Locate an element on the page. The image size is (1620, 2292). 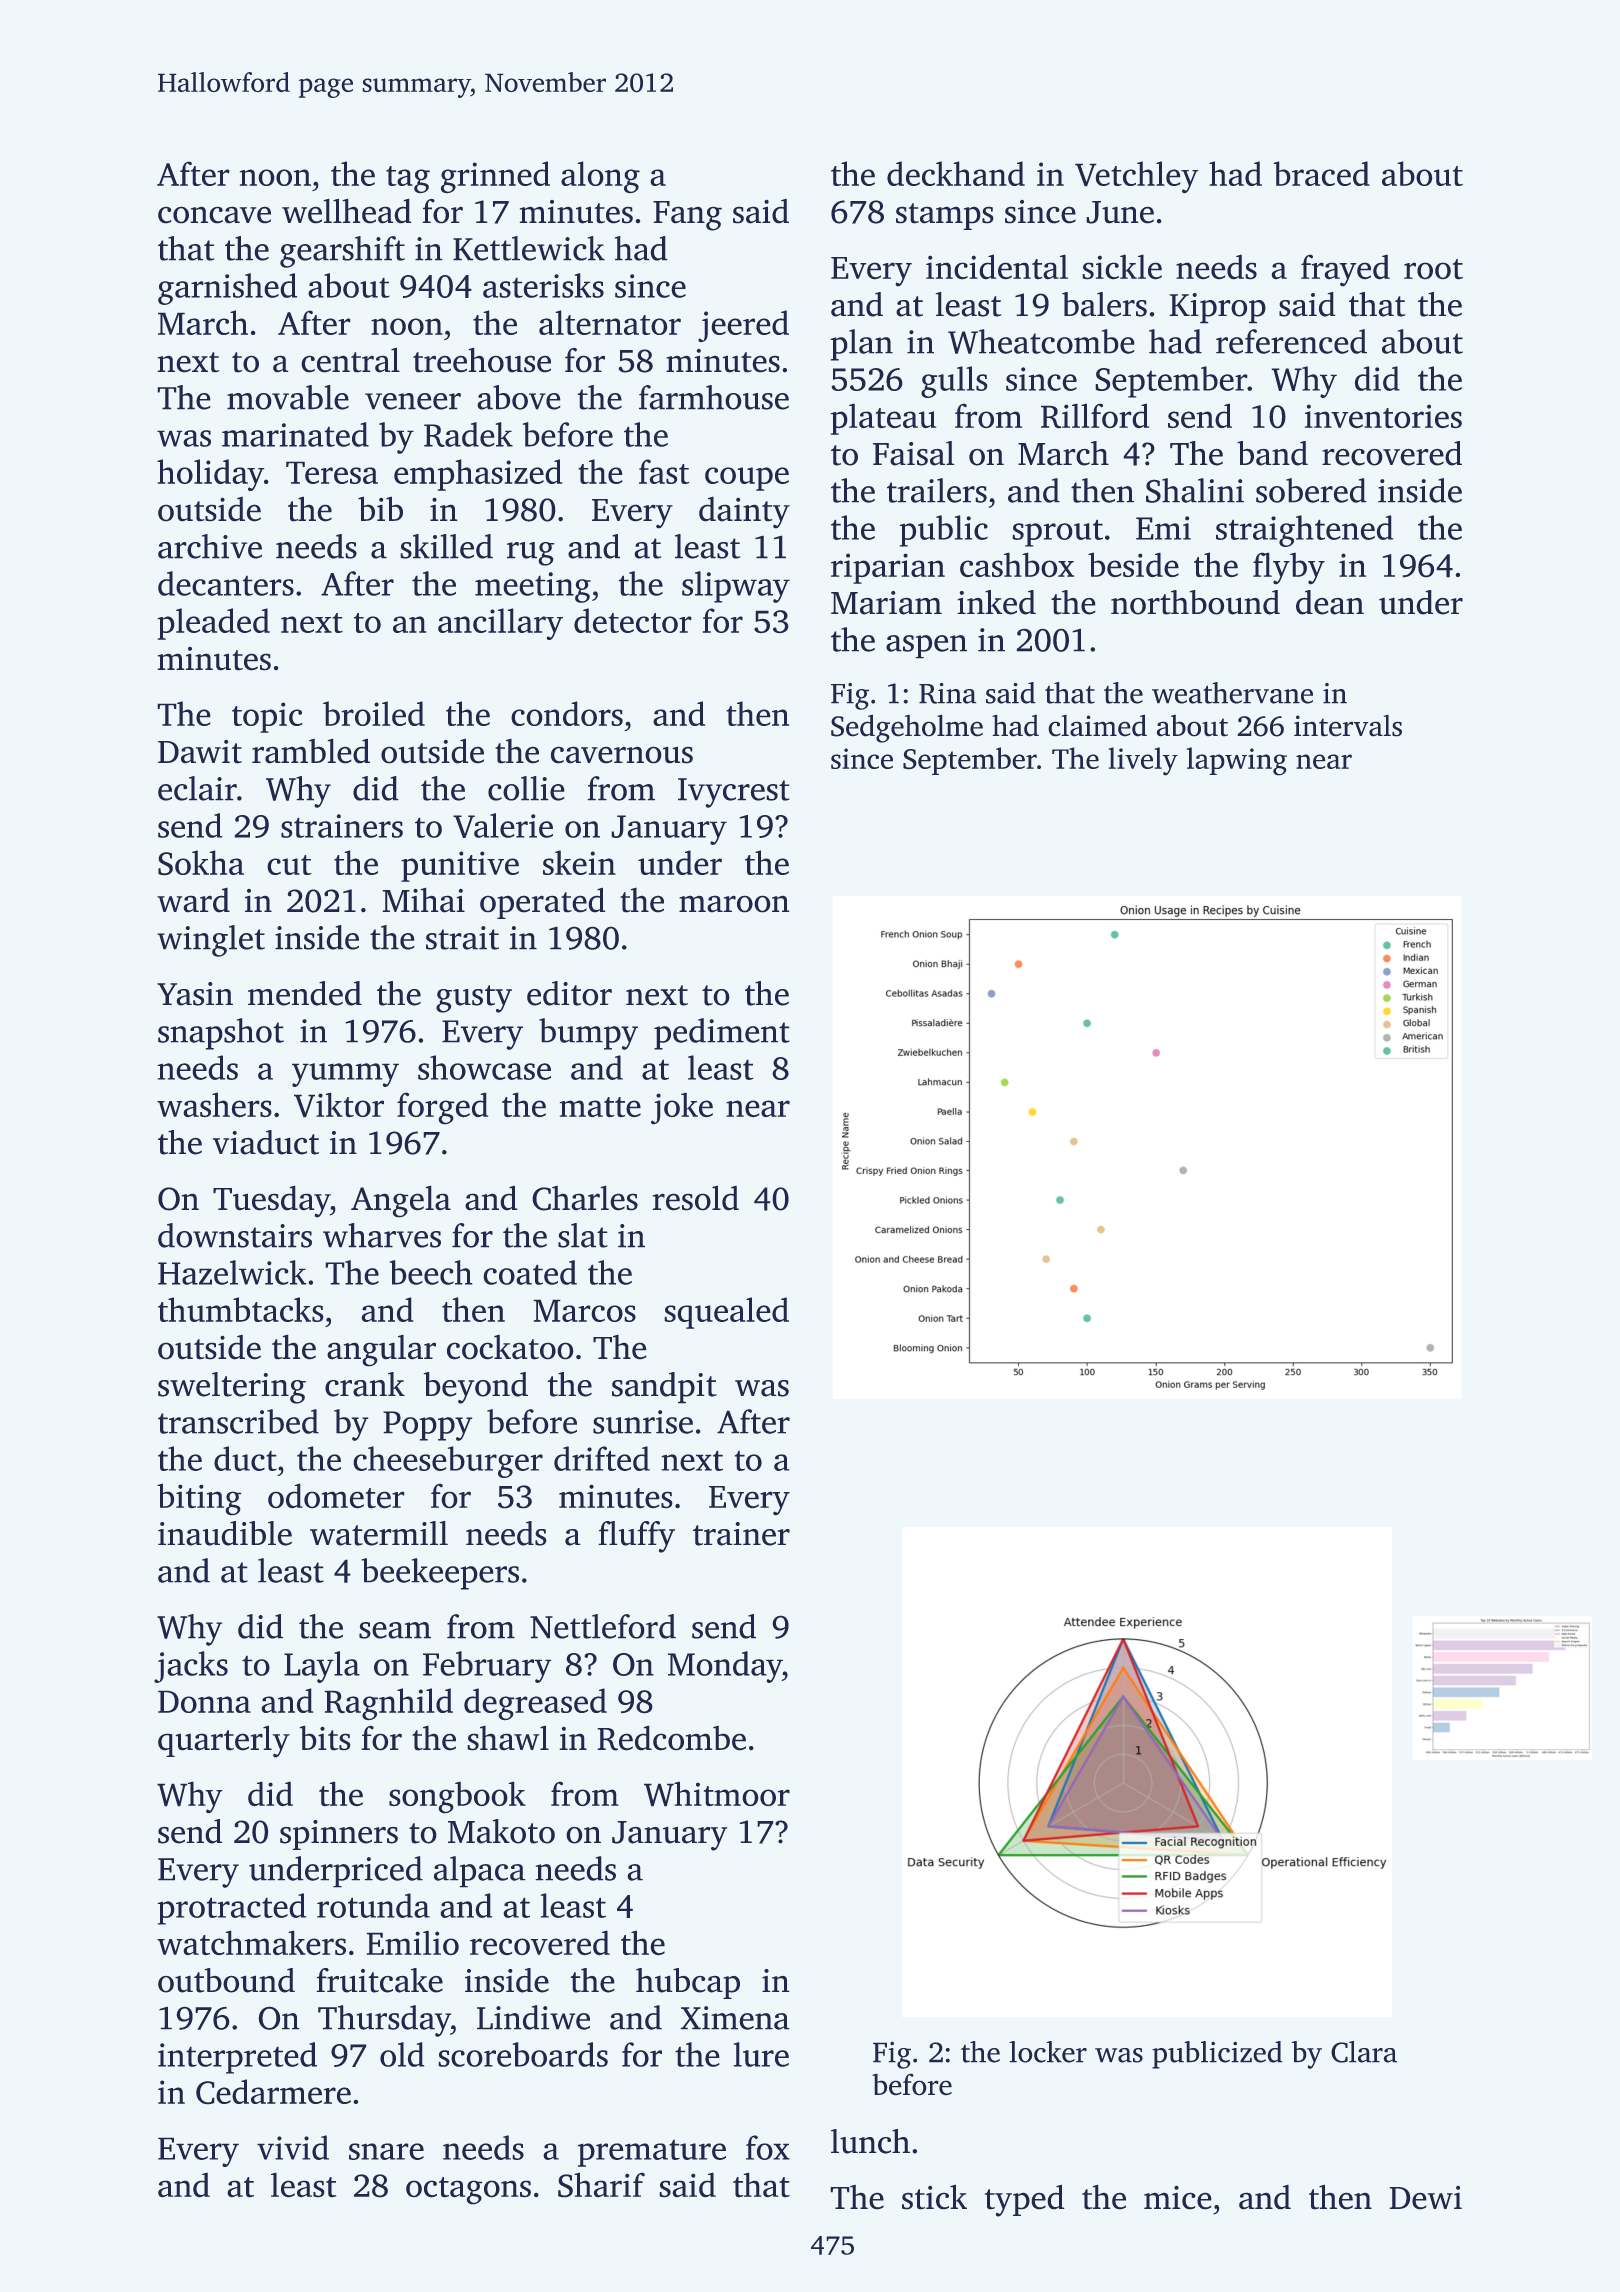
straightened is located at coordinates (1304, 531).
